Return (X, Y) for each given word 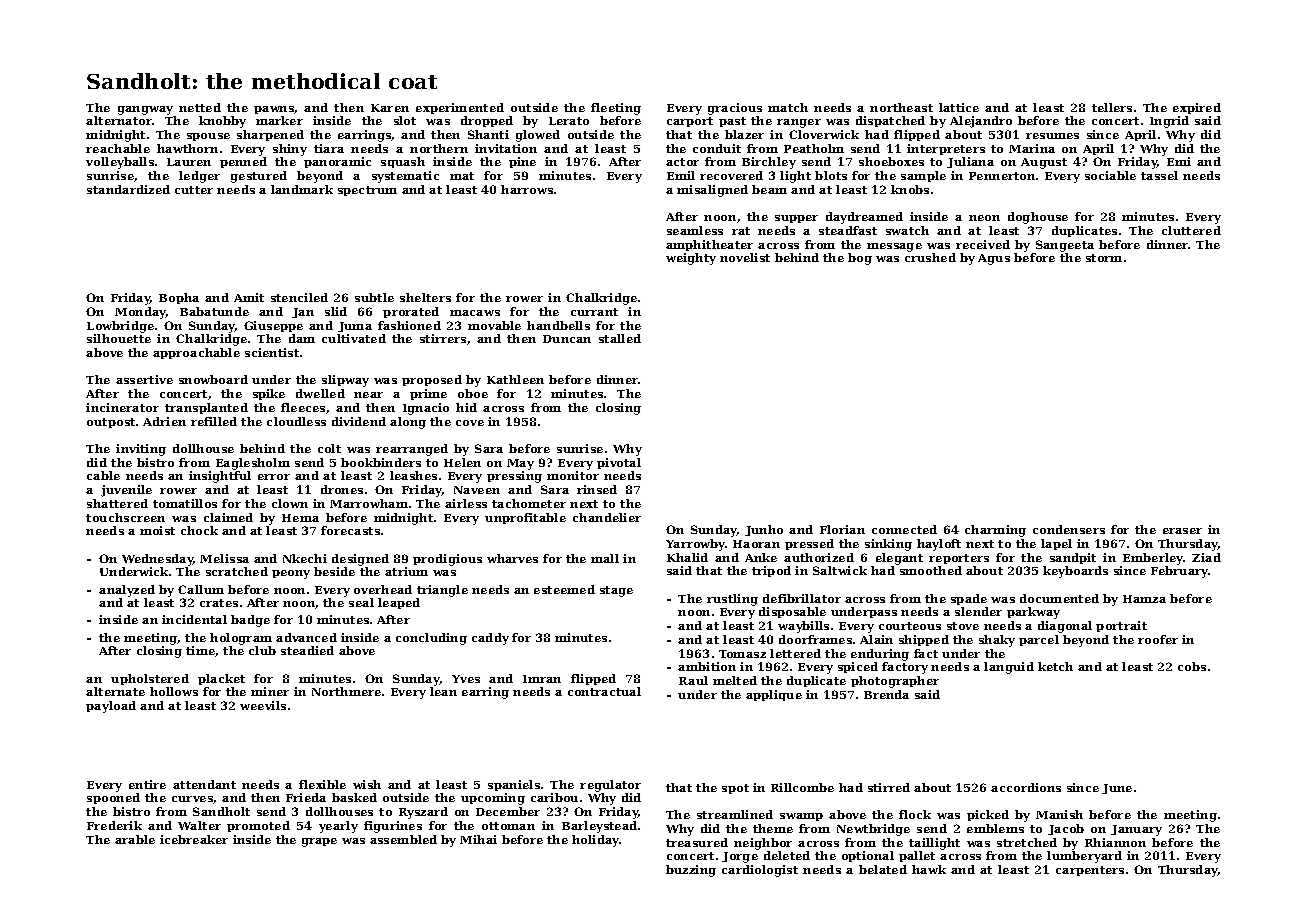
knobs (910, 189)
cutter (194, 190)
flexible (322, 784)
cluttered (1191, 230)
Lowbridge (120, 327)
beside (334, 571)
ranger (799, 123)
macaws (475, 313)
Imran (542, 679)
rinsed (597, 489)
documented (1059, 598)
